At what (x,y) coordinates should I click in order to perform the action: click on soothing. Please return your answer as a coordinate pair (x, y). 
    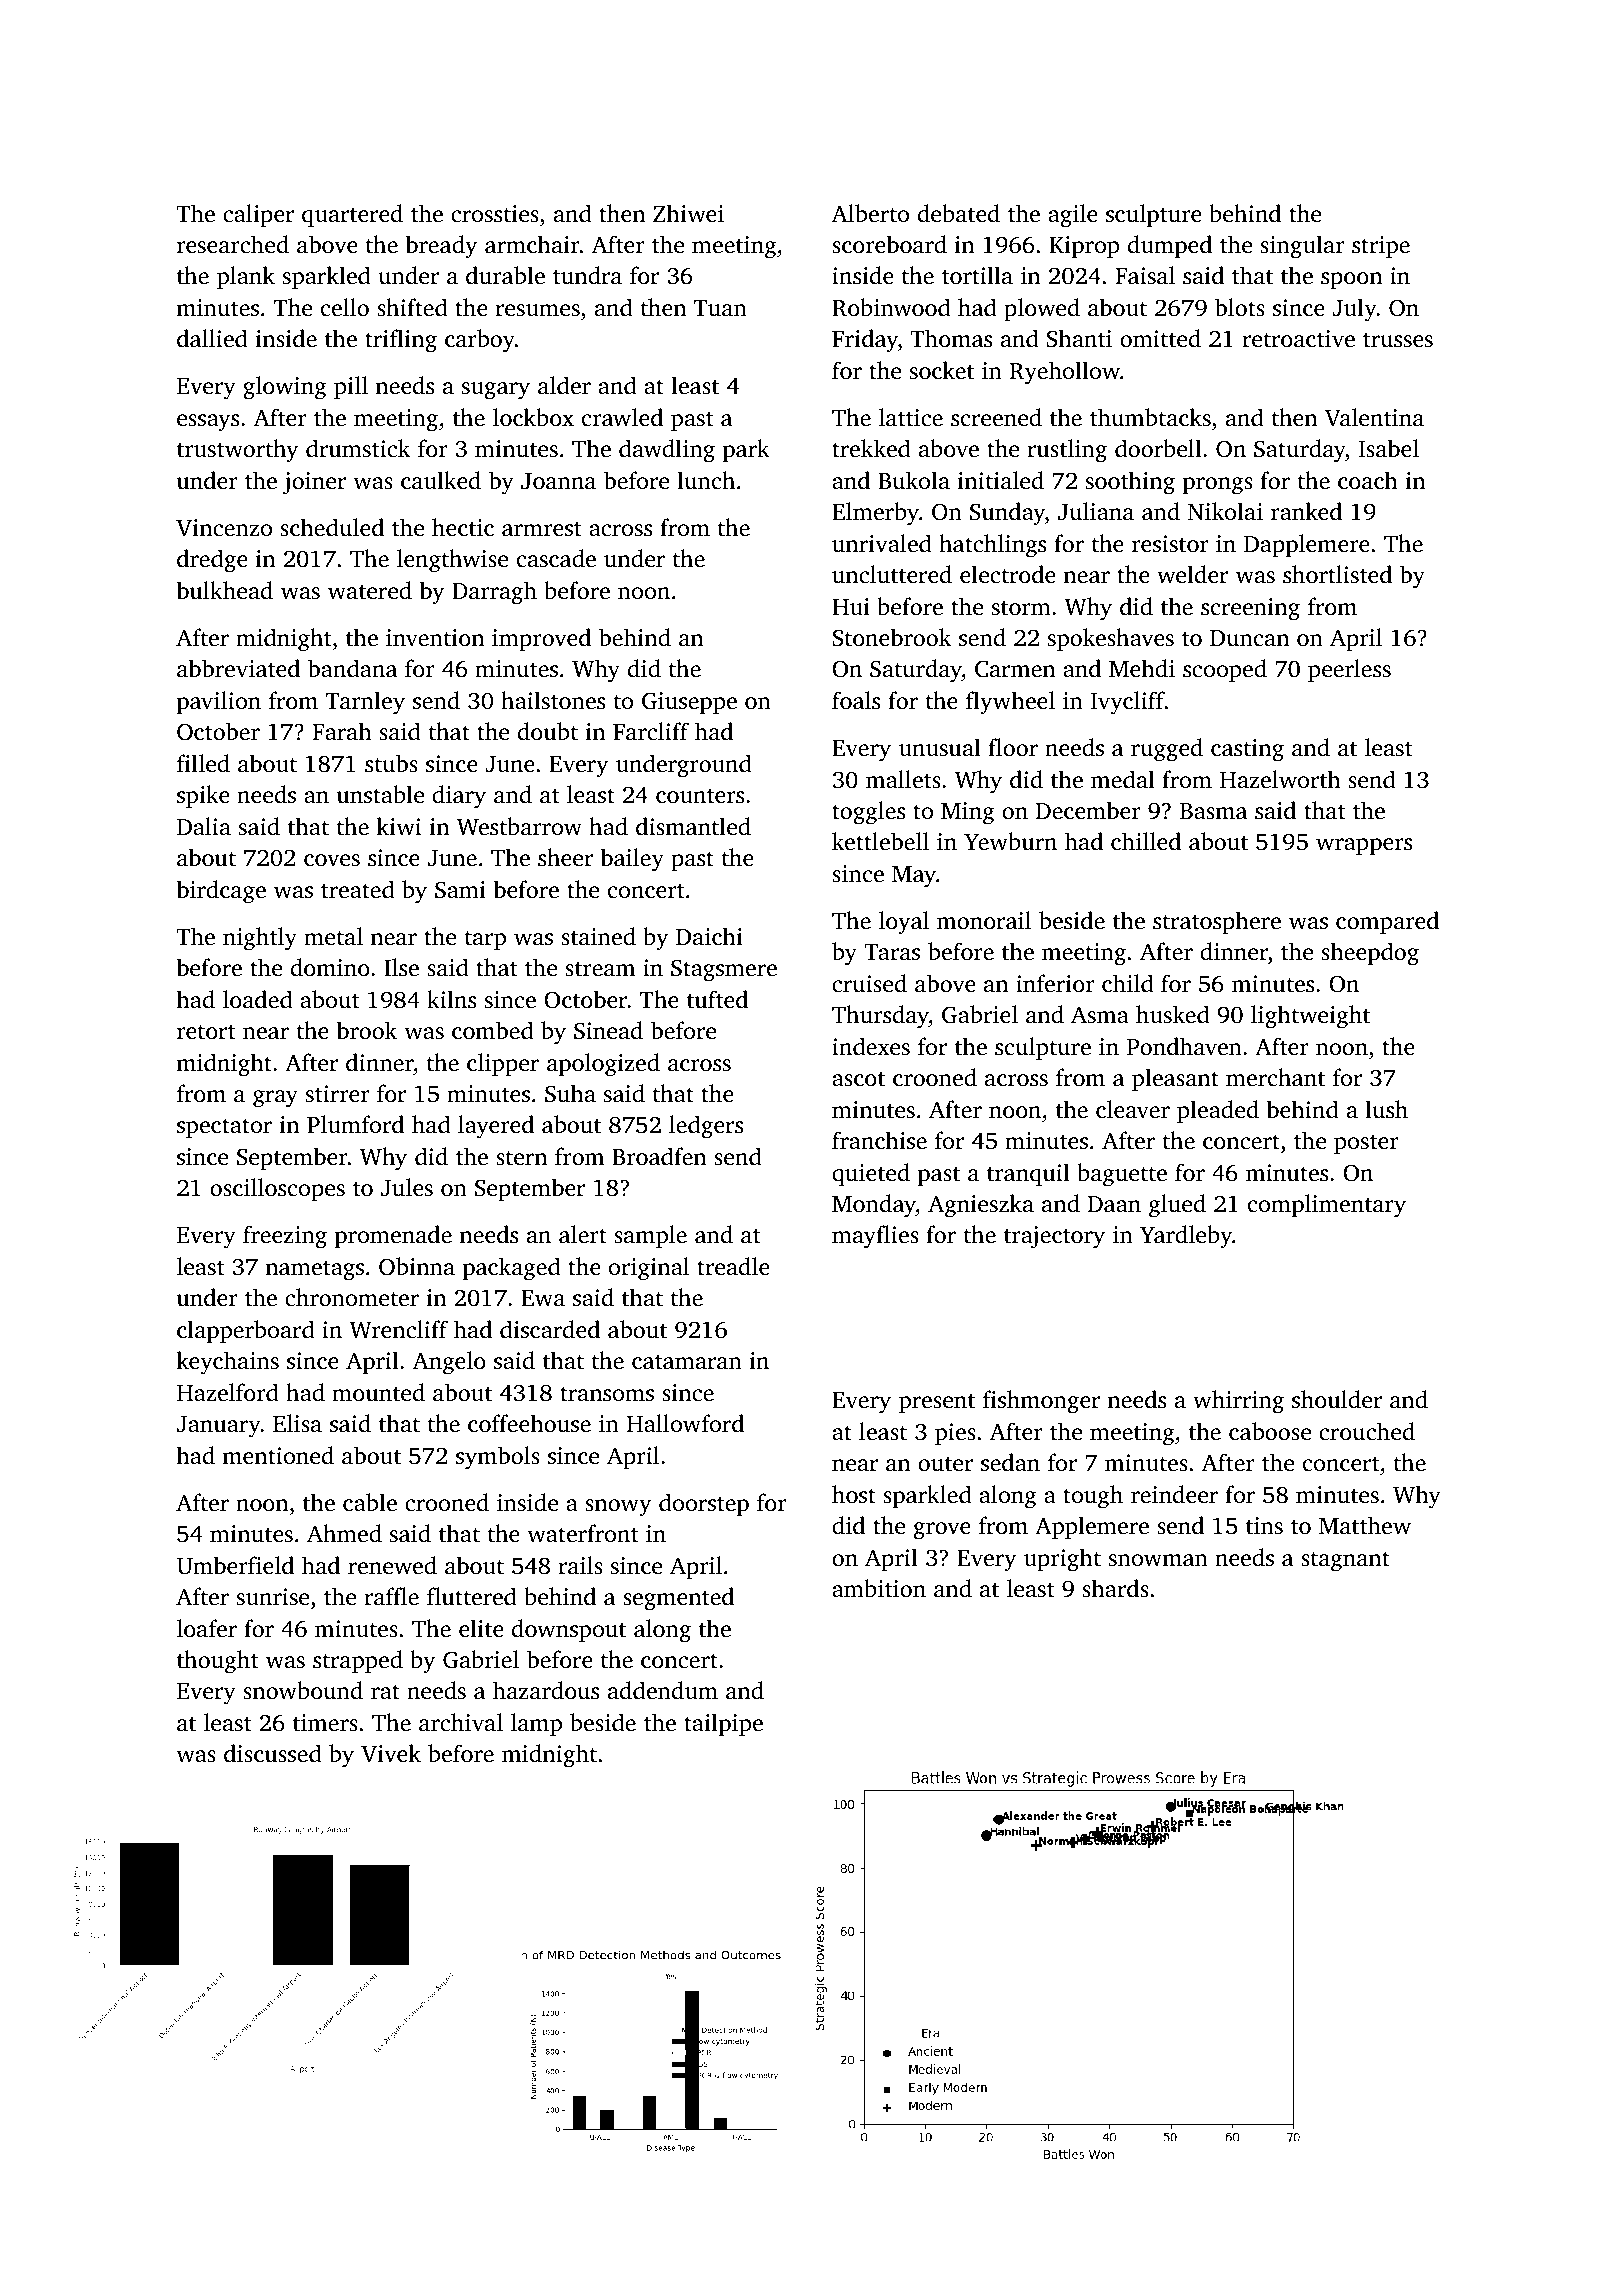
    Looking at the image, I should click on (1130, 483).
